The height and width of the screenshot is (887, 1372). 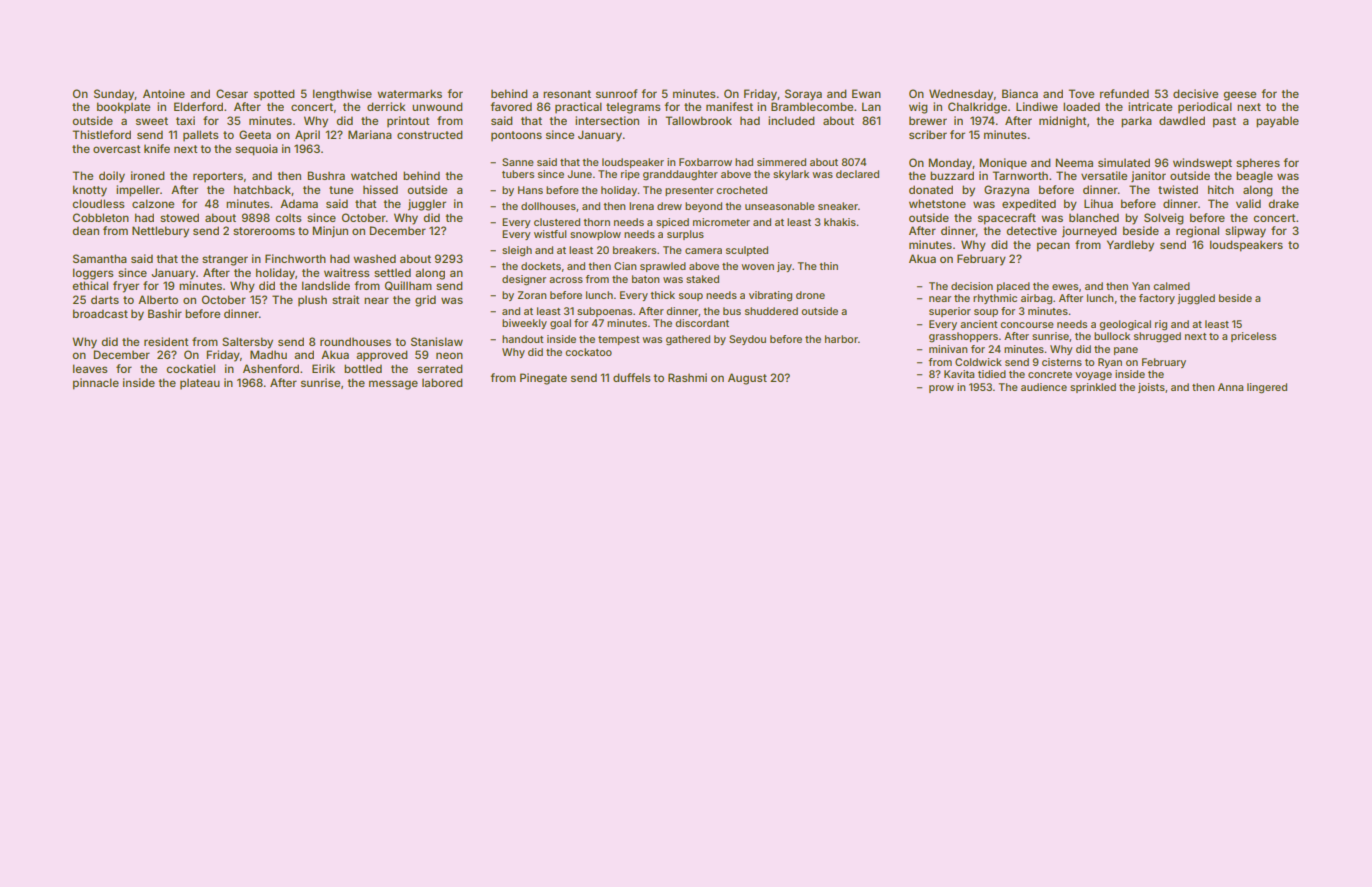 What do you see at coordinates (1171, 286) in the screenshot?
I see `calmed` at bounding box center [1171, 286].
